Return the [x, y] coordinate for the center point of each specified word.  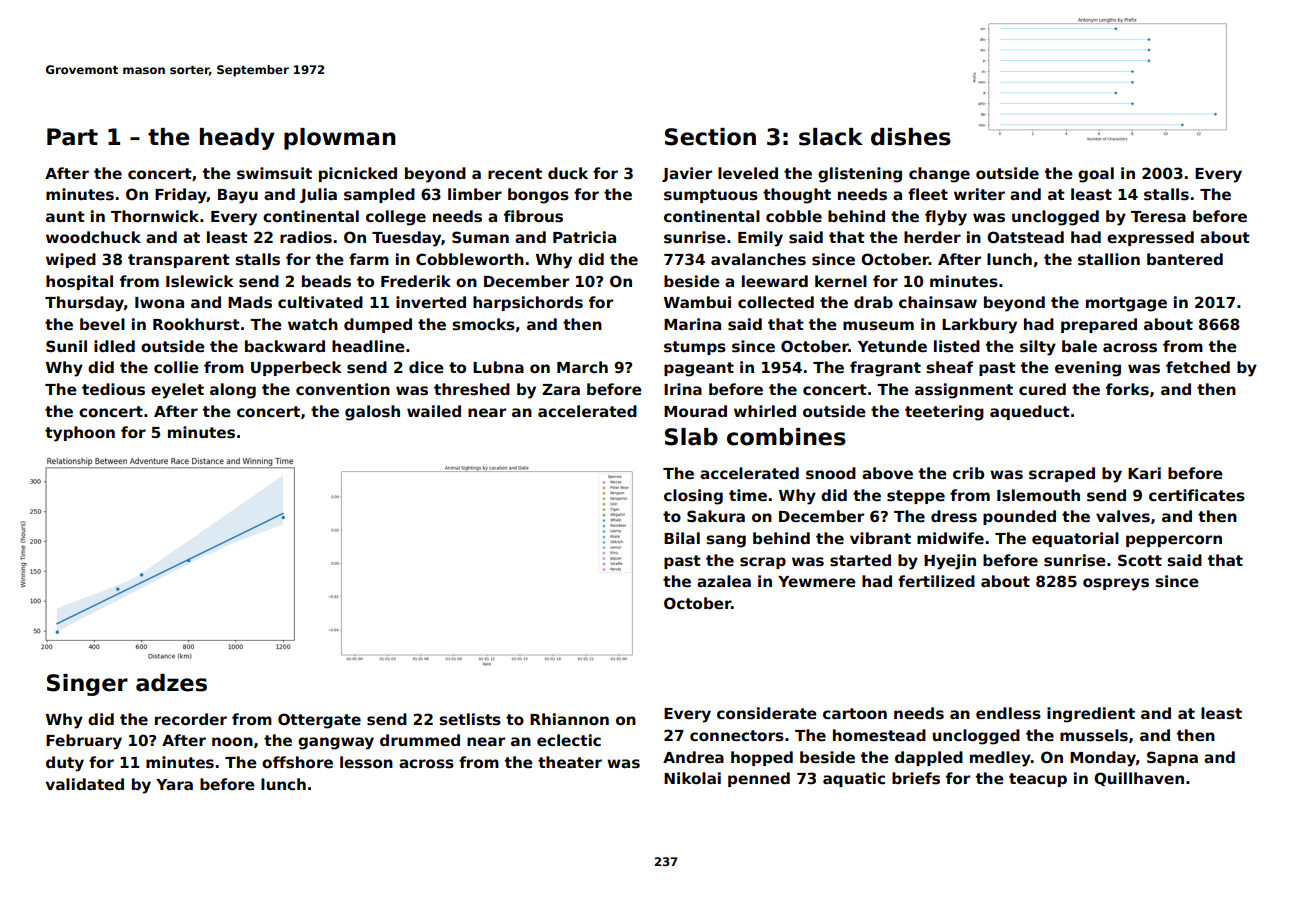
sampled [379, 195]
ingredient [1091, 715]
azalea [724, 581]
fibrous [533, 216]
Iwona [159, 302]
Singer [87, 685]
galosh [372, 413]
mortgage [1126, 304]
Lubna [498, 367]
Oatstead [1025, 237]
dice [426, 367]
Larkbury [979, 326]
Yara [174, 784]
